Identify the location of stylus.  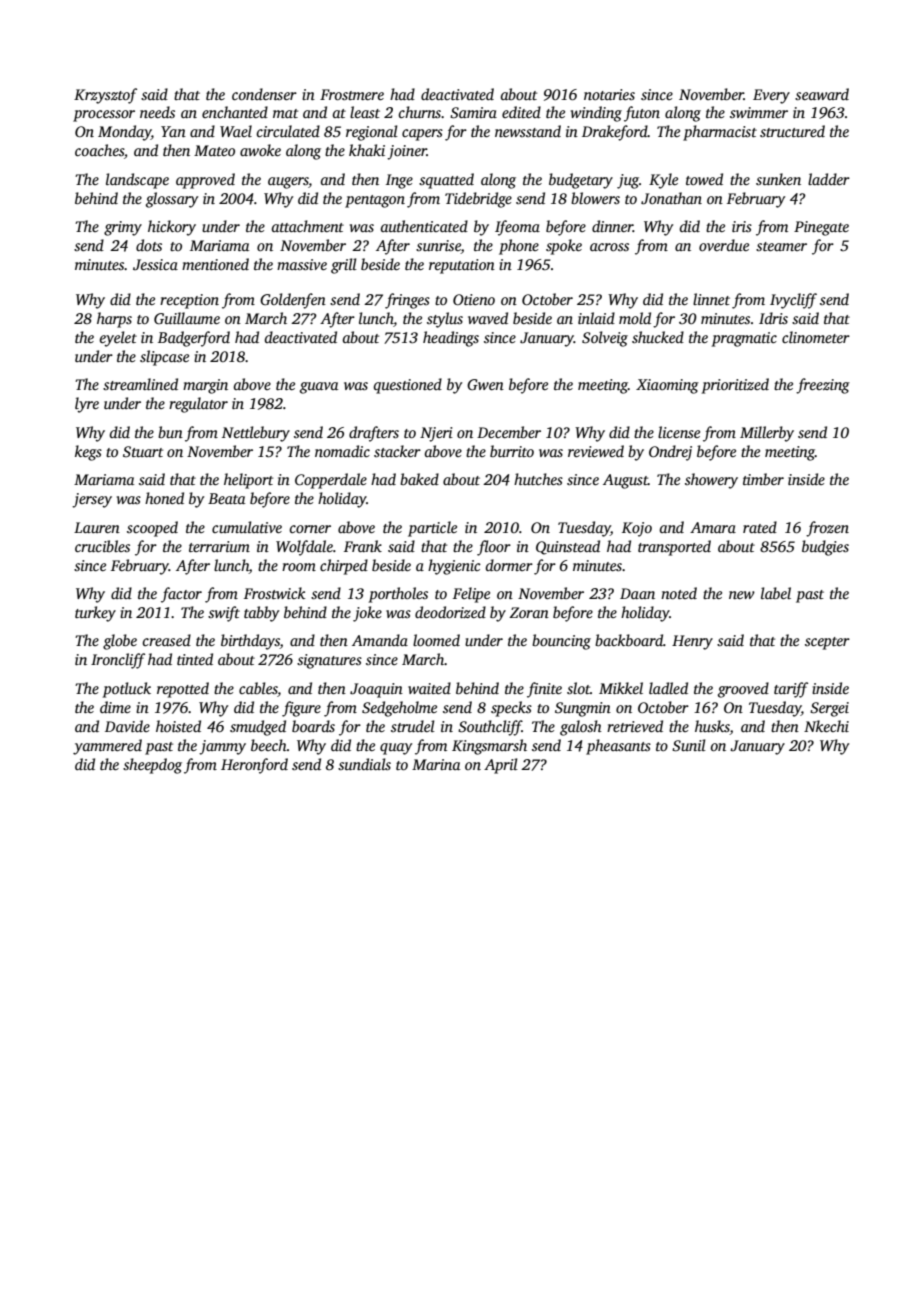
(445, 320).
